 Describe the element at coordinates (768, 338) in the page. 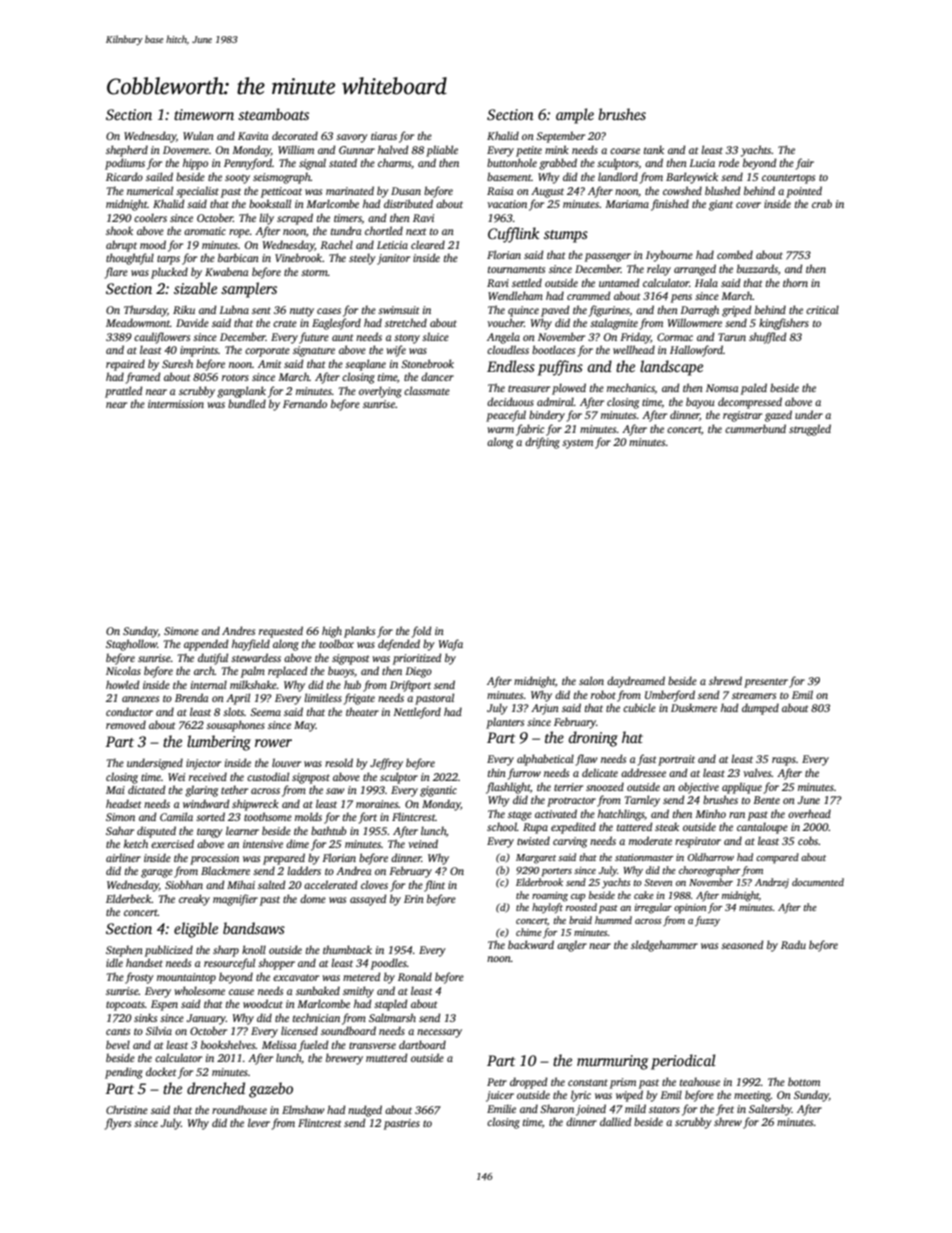

I see `shuffled` at that location.
